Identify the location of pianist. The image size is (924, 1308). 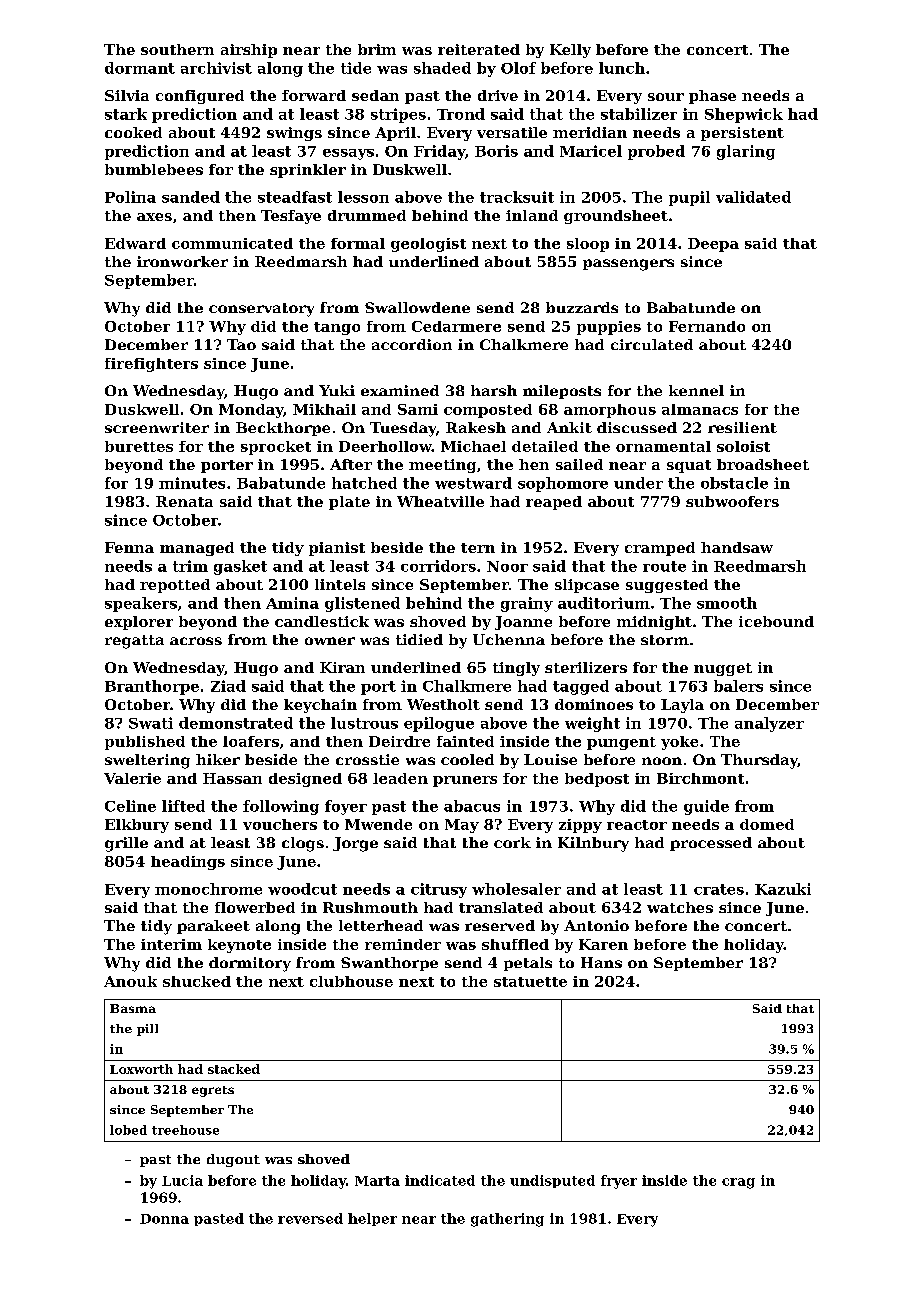
(337, 549).
